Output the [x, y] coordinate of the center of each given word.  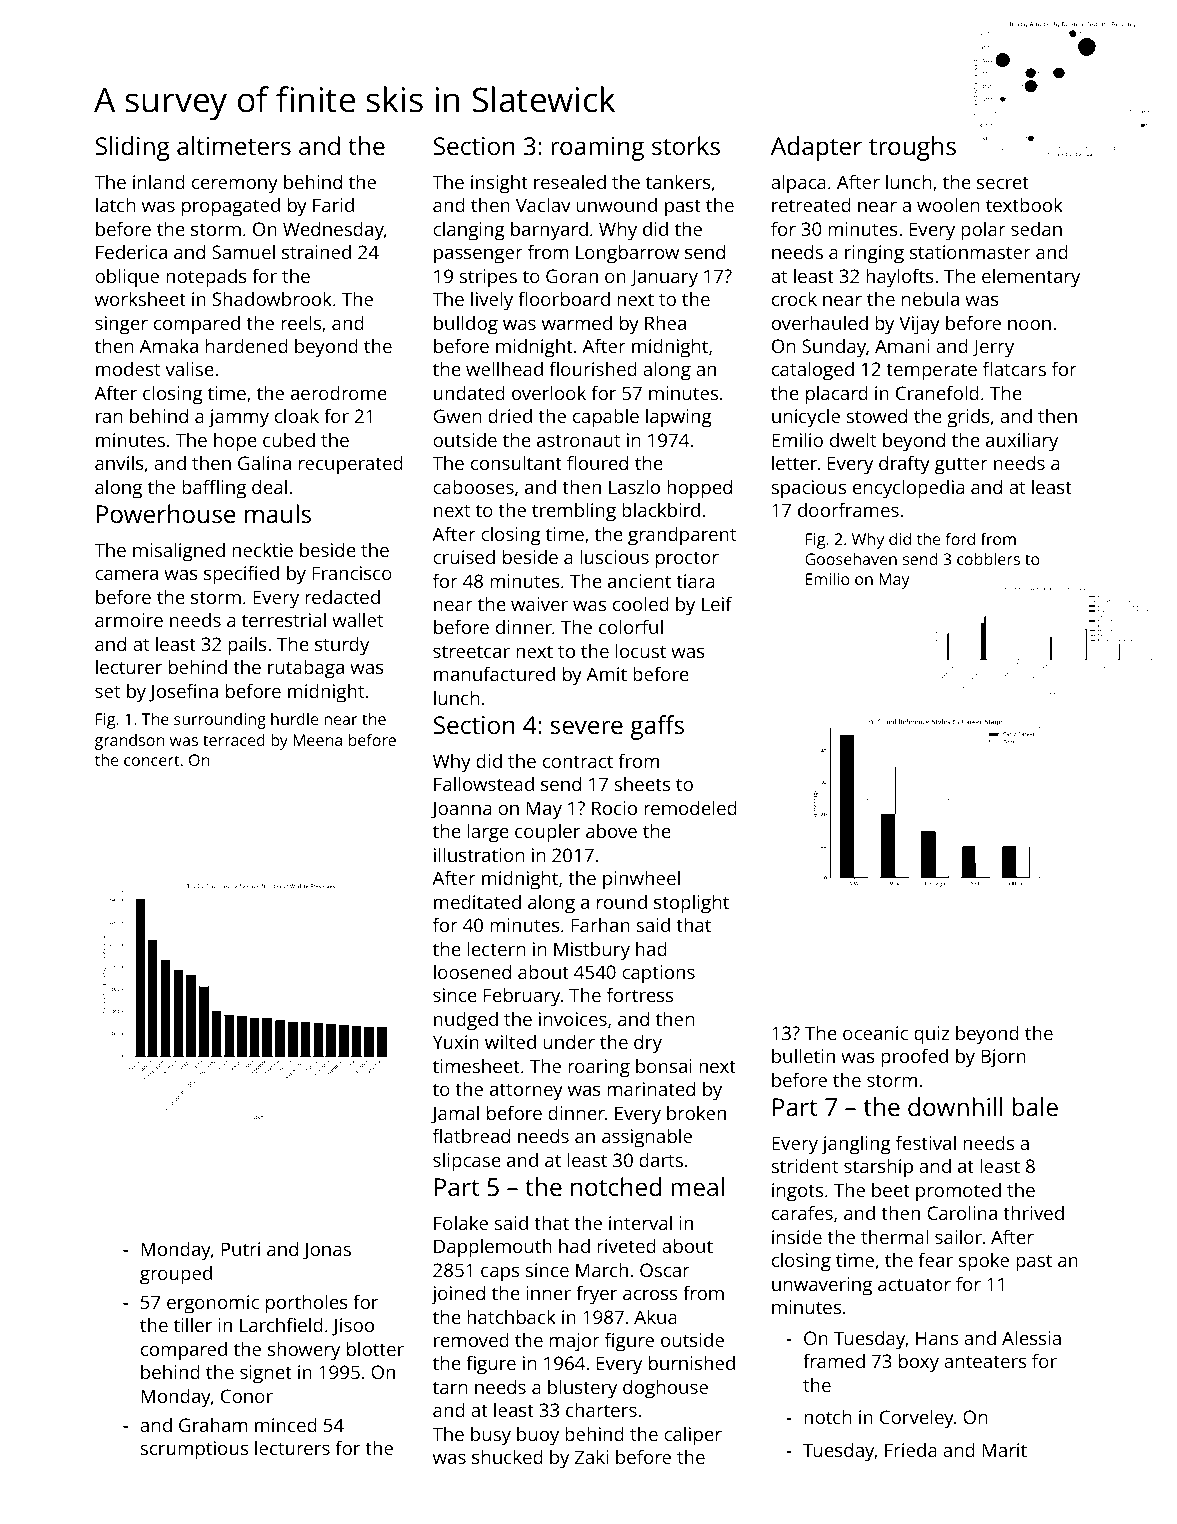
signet [266, 1374]
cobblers [988, 558]
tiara [695, 581]
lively [492, 301]
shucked [507, 1456]
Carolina [962, 1212]
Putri [240, 1249]
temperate [931, 372]
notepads [206, 278]
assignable [647, 1138]
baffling [214, 489]
